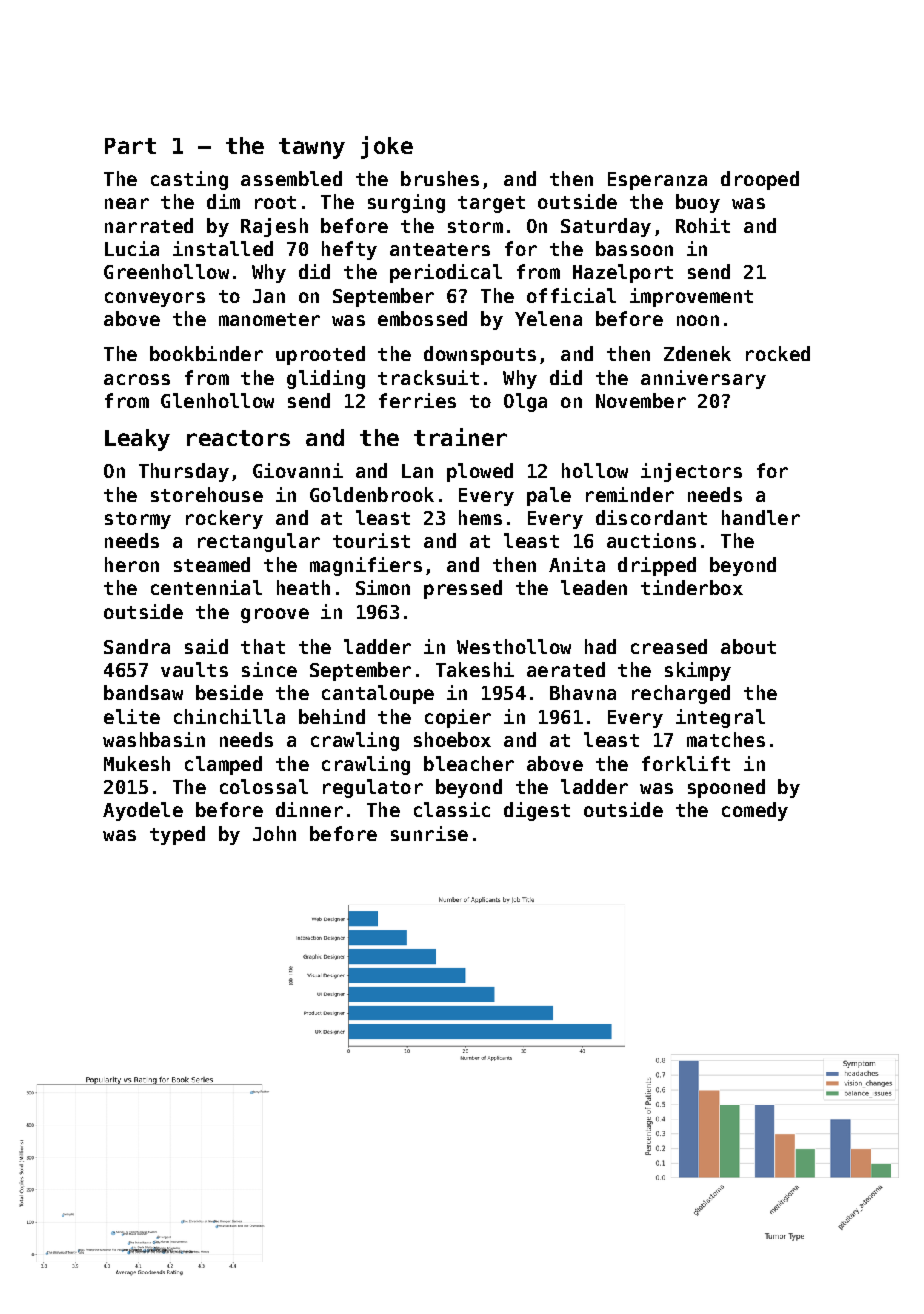  I want to click on Leaky, so click(137, 440).
